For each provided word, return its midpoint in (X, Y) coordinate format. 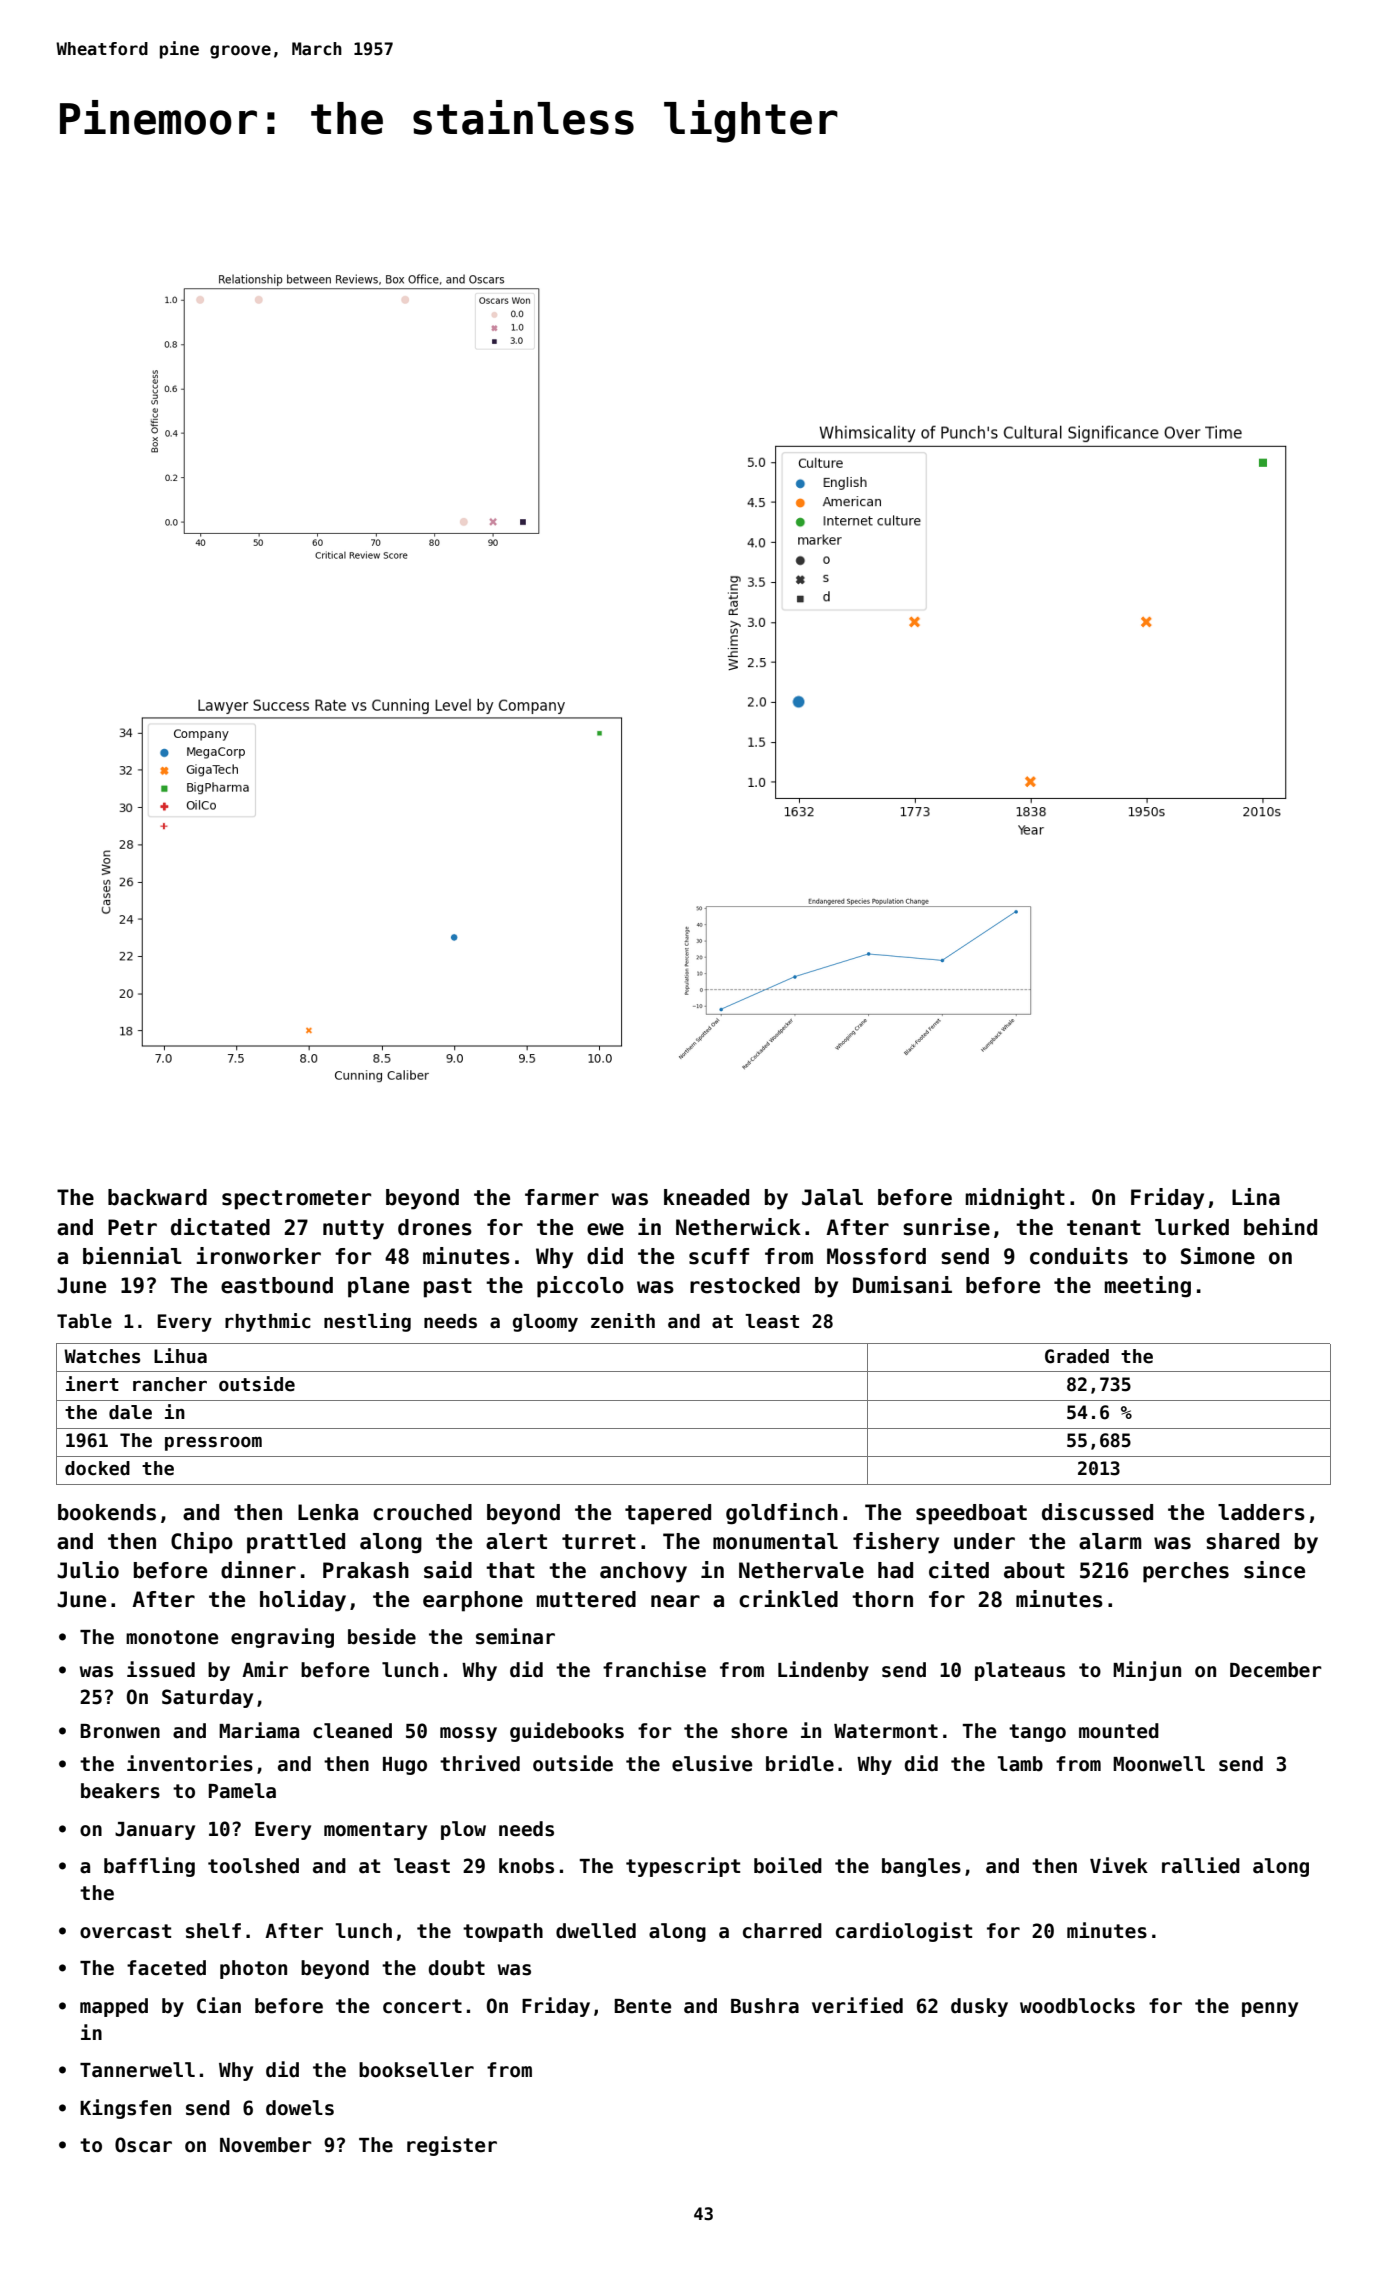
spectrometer (296, 1200)
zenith (623, 1321)
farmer (562, 1197)
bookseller (416, 2070)
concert (422, 2006)
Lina (1256, 1197)
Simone (1218, 1256)
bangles (921, 1867)
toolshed (253, 1866)
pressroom (213, 1443)
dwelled (596, 1931)
